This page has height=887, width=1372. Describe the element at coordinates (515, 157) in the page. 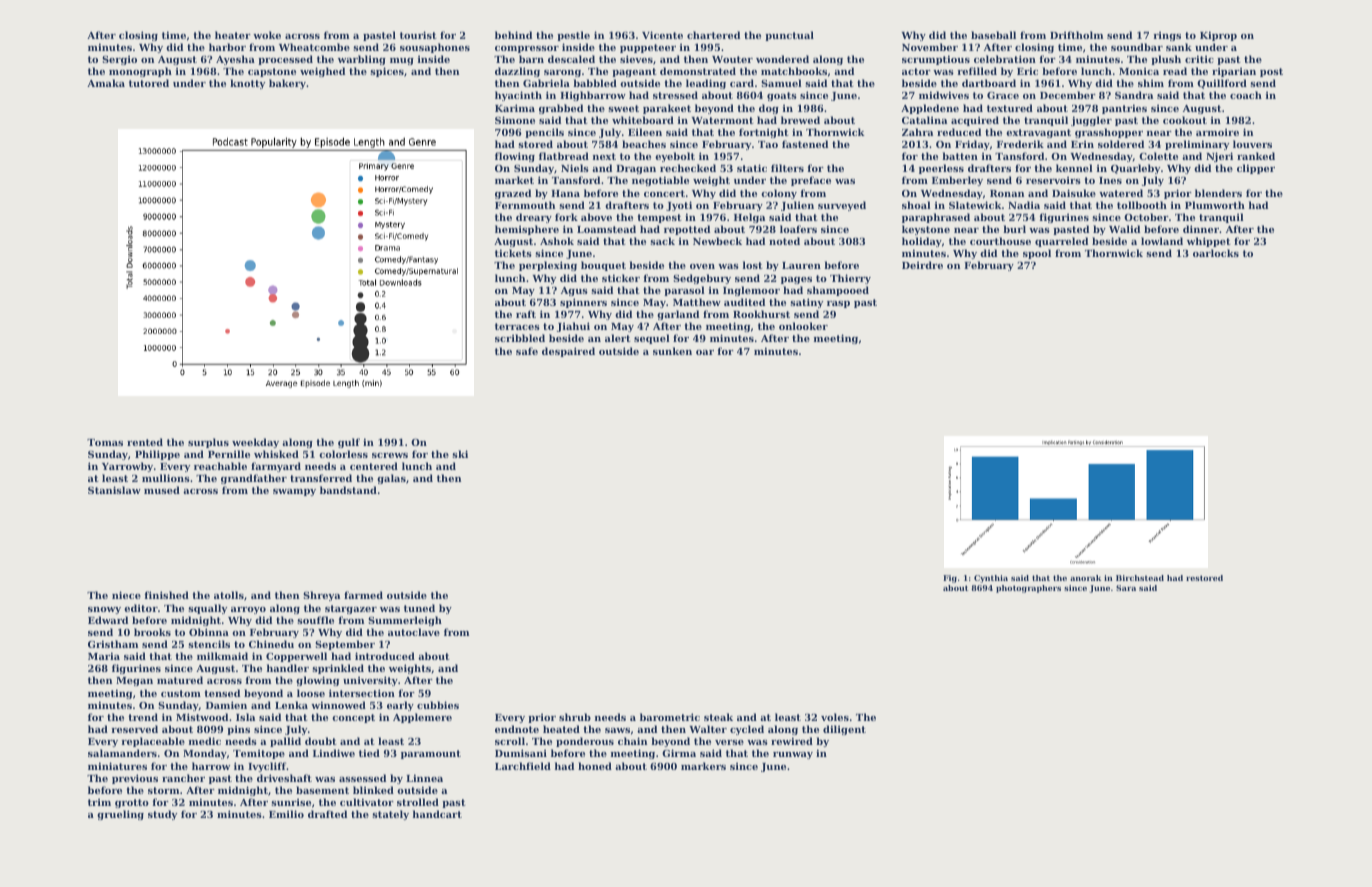

I see `flowing` at that location.
